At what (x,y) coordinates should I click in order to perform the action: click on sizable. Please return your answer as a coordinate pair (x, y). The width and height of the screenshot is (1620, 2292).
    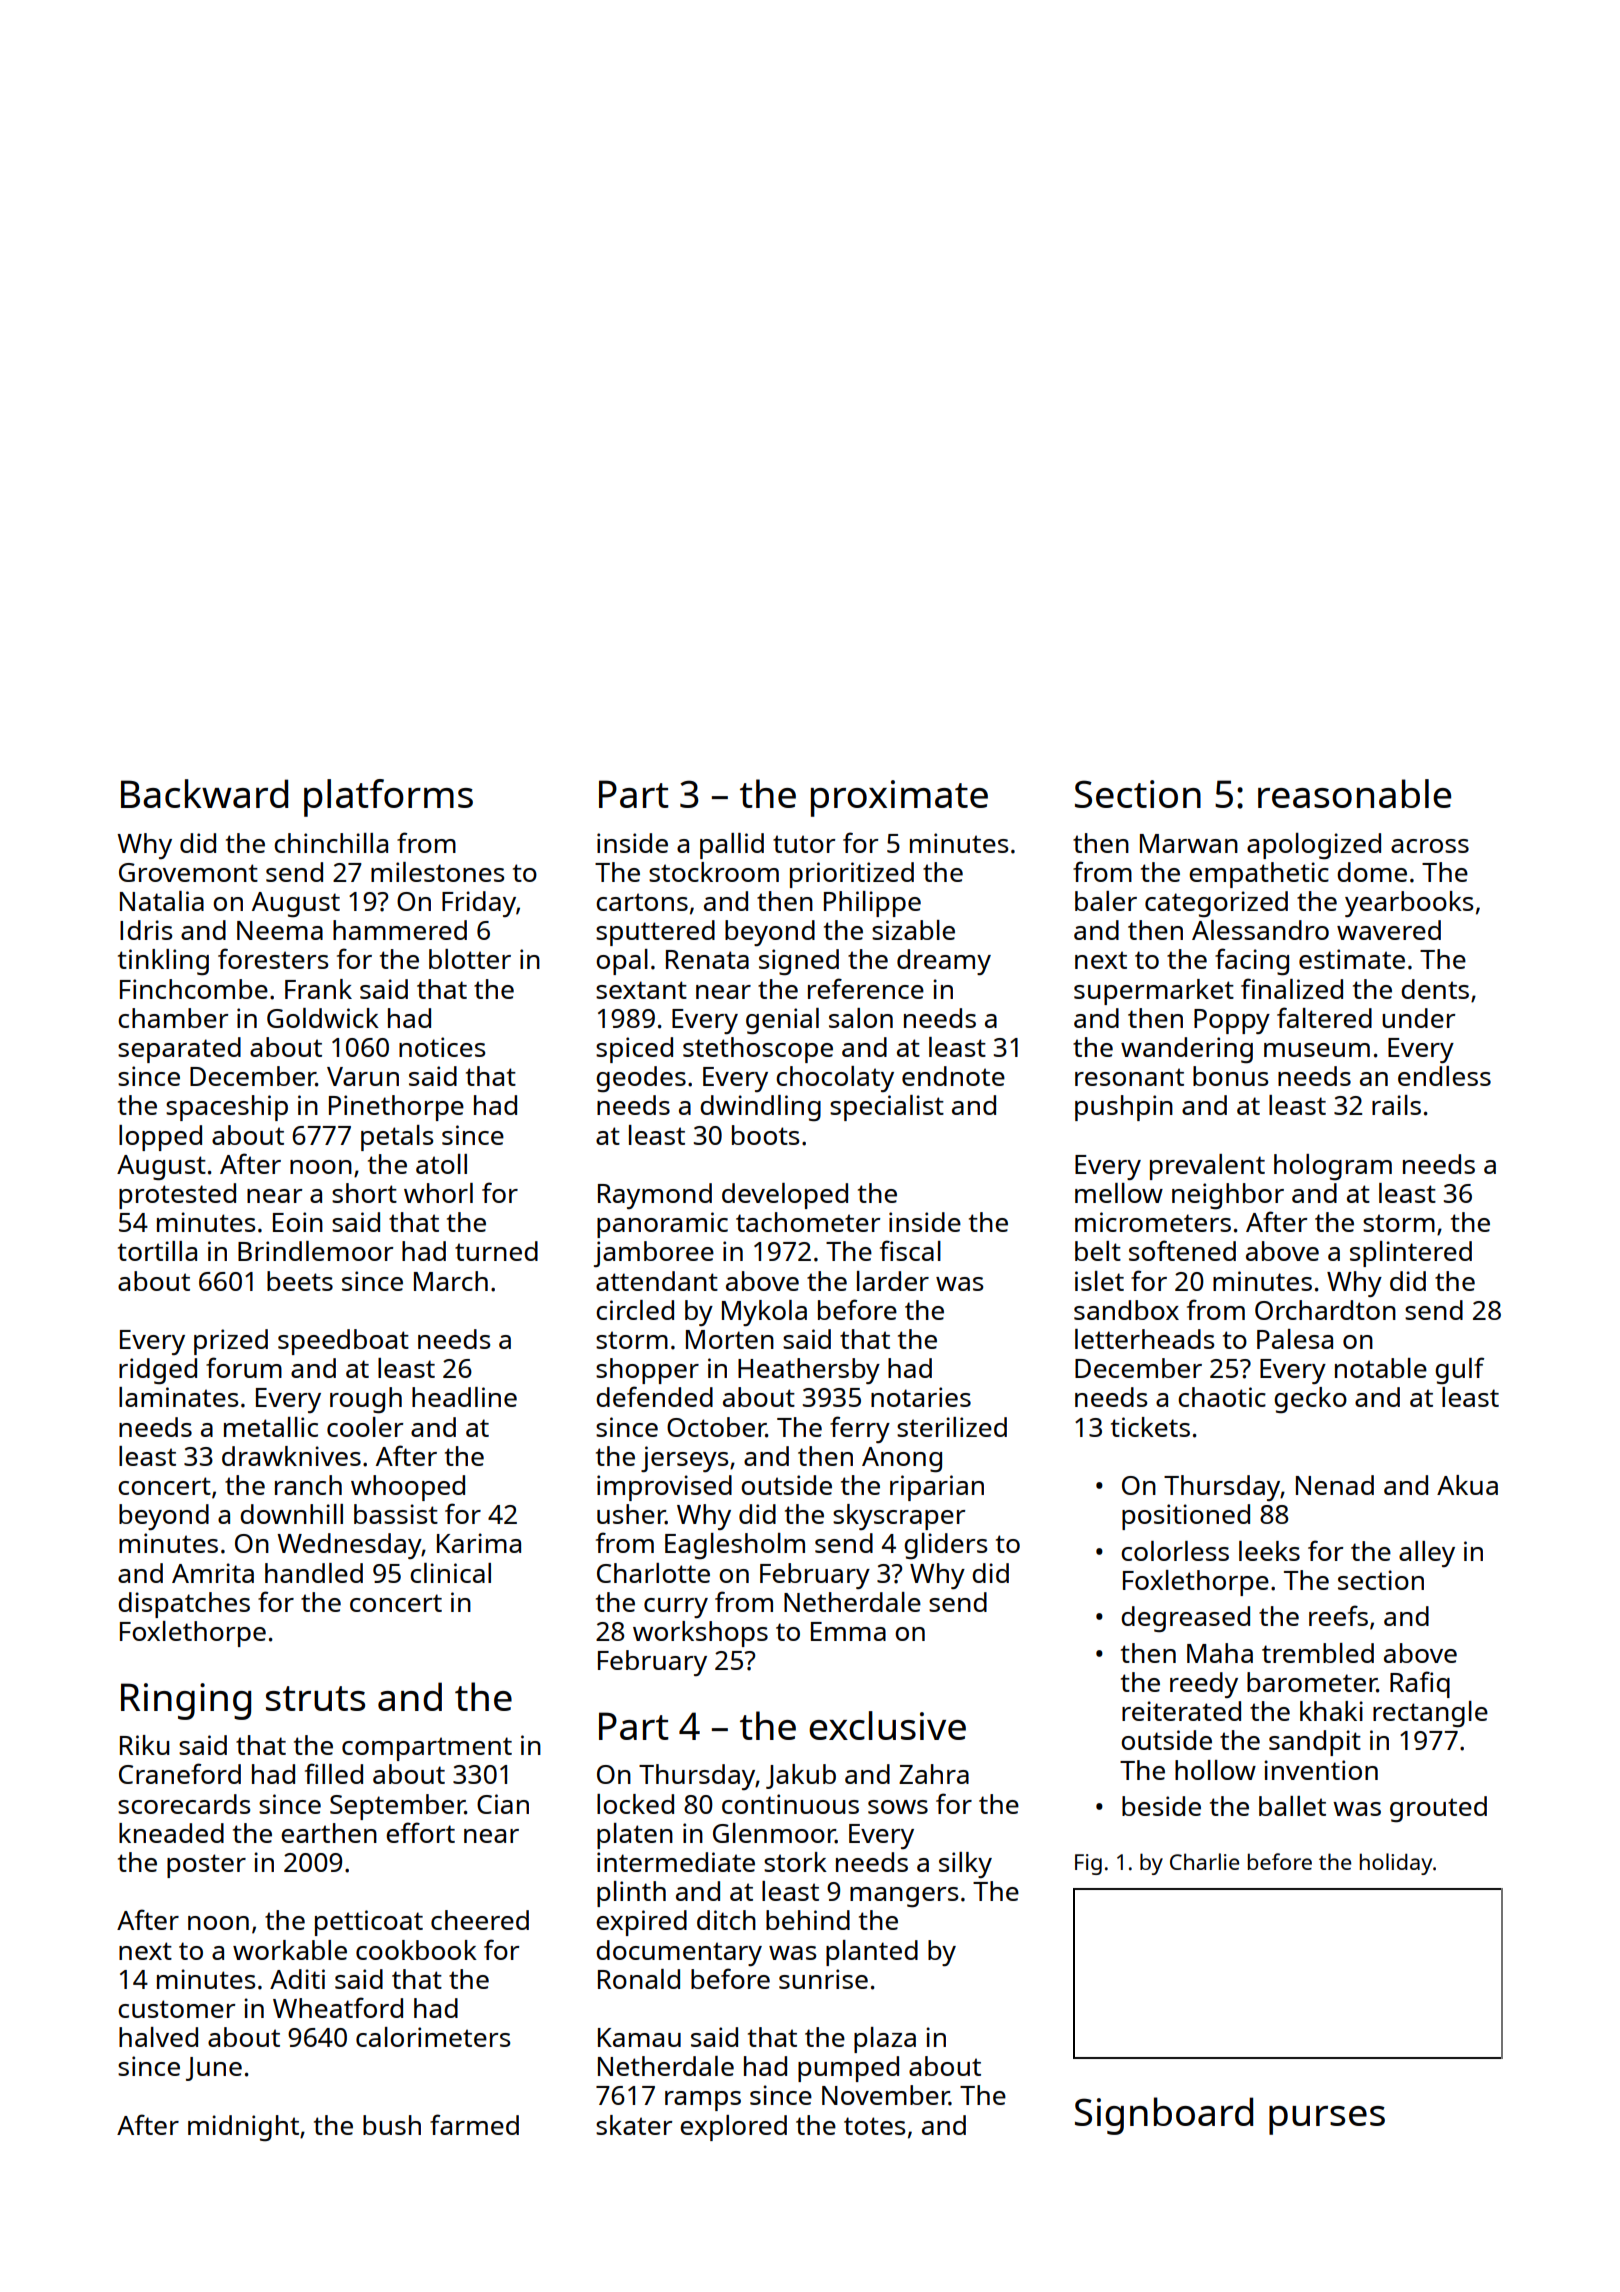
    Looking at the image, I should click on (913, 930).
